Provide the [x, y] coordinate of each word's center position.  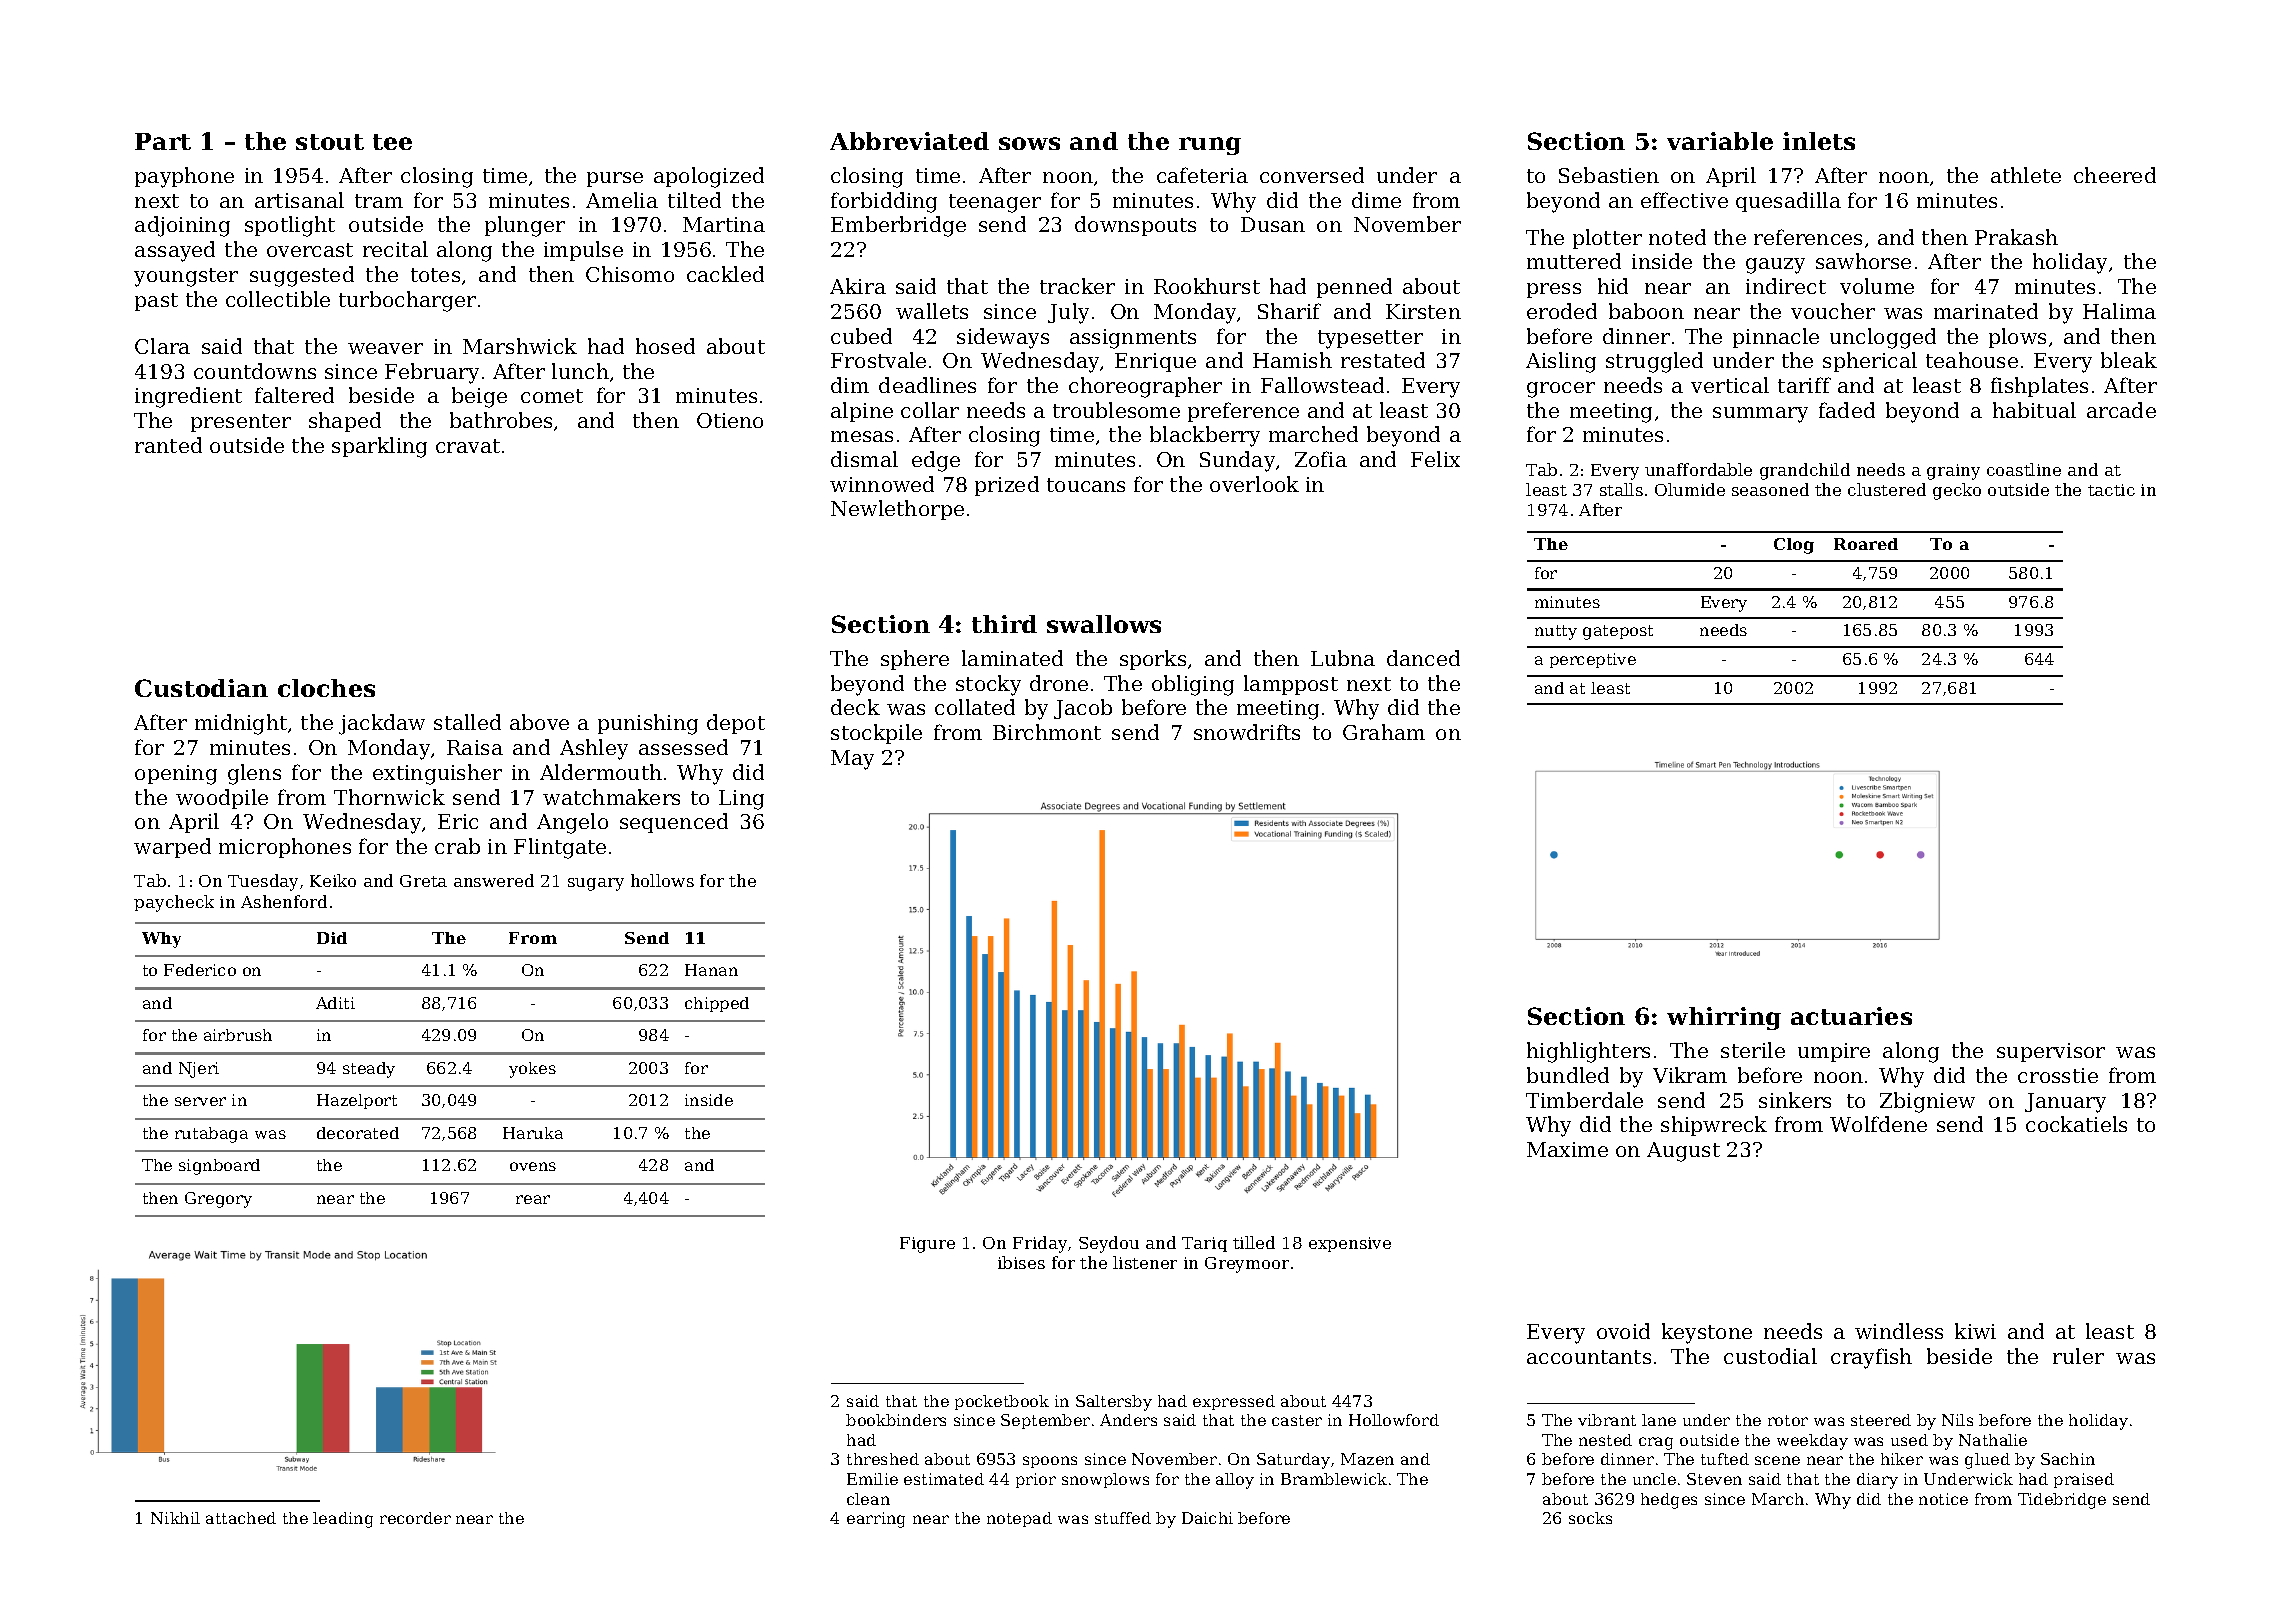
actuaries [1851, 1016]
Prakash [2016, 237]
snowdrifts [1247, 732]
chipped [717, 1004]
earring [876, 1520]
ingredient [188, 397]
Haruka [533, 1133]
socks [1590, 1518]
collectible [278, 299]
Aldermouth [601, 772]
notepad [1019, 1519]
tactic [2111, 490]
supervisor [2051, 1052]
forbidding [884, 202]
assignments [1133, 339]
